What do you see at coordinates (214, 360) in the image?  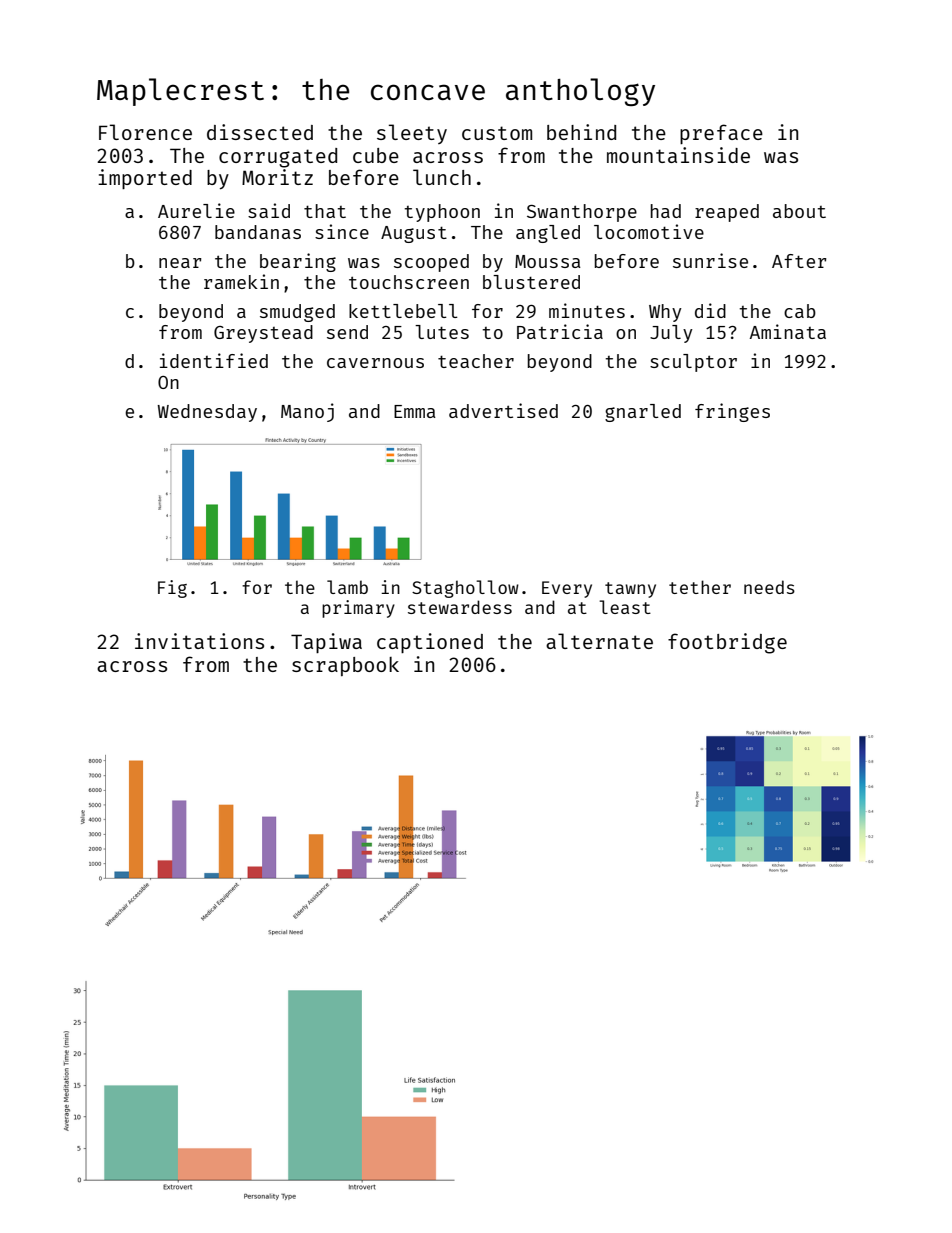 I see `identified` at bounding box center [214, 360].
